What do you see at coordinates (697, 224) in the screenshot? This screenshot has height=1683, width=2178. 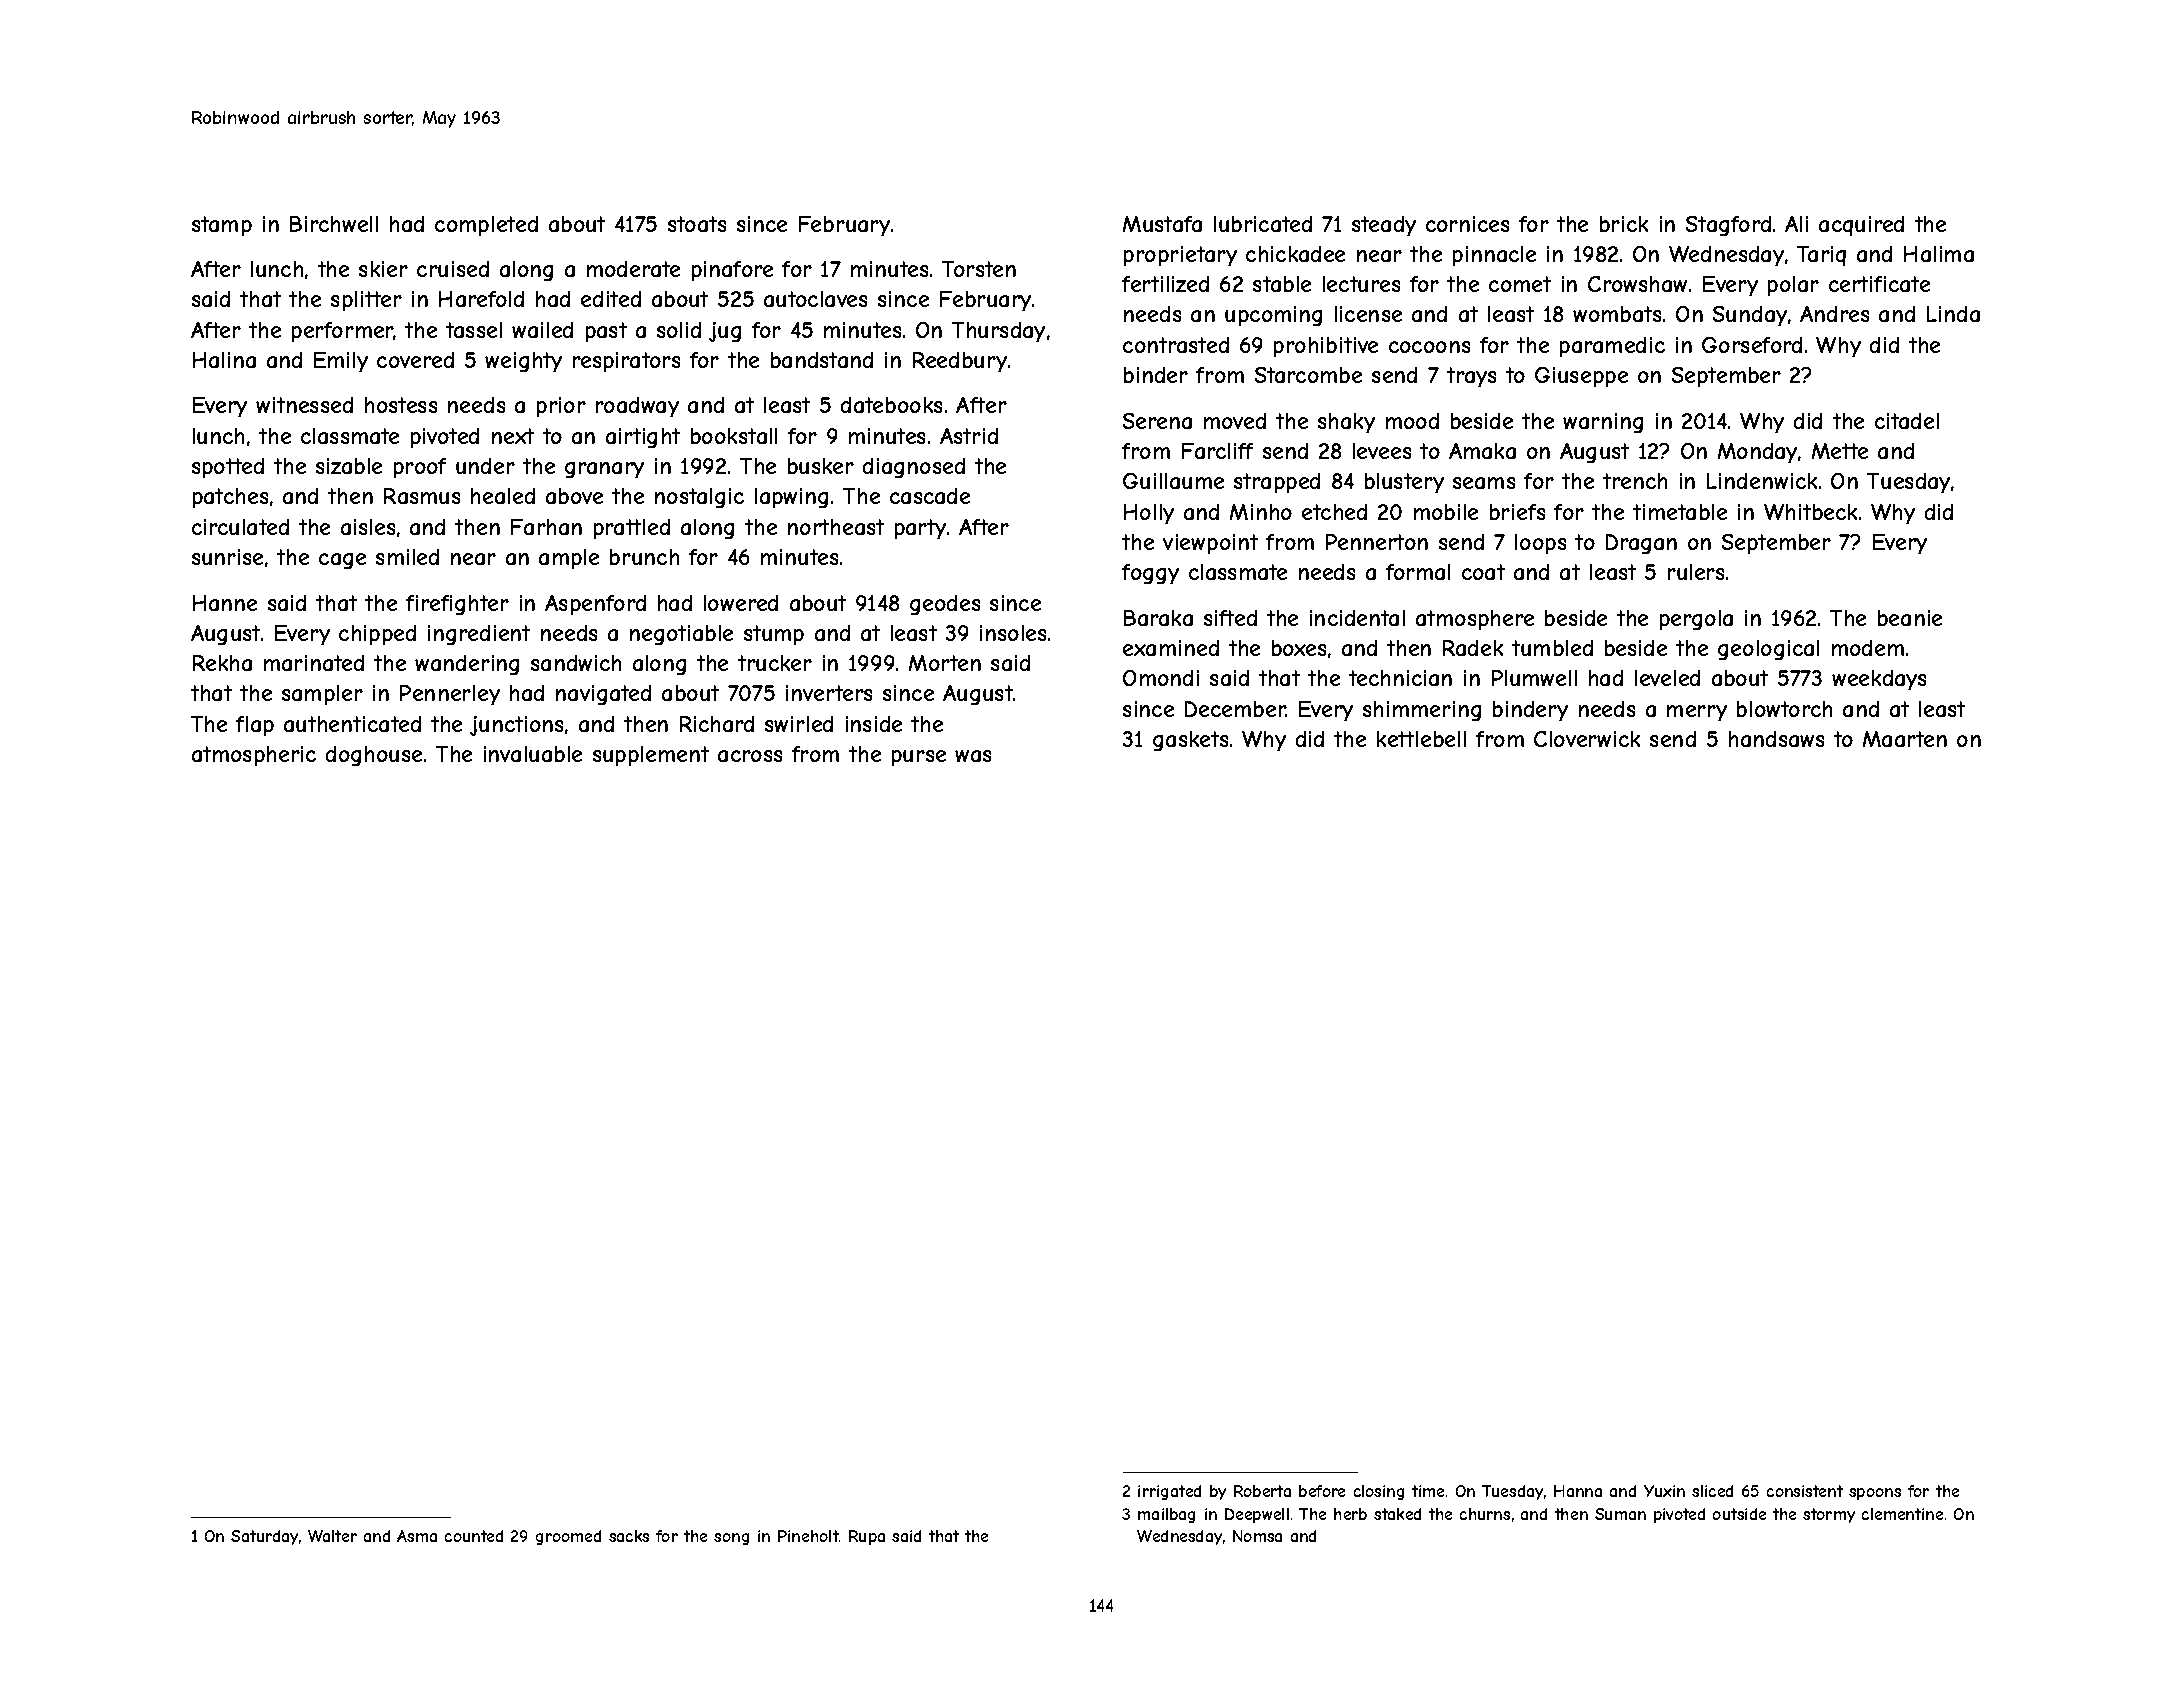 I see `stoats` at bounding box center [697, 224].
